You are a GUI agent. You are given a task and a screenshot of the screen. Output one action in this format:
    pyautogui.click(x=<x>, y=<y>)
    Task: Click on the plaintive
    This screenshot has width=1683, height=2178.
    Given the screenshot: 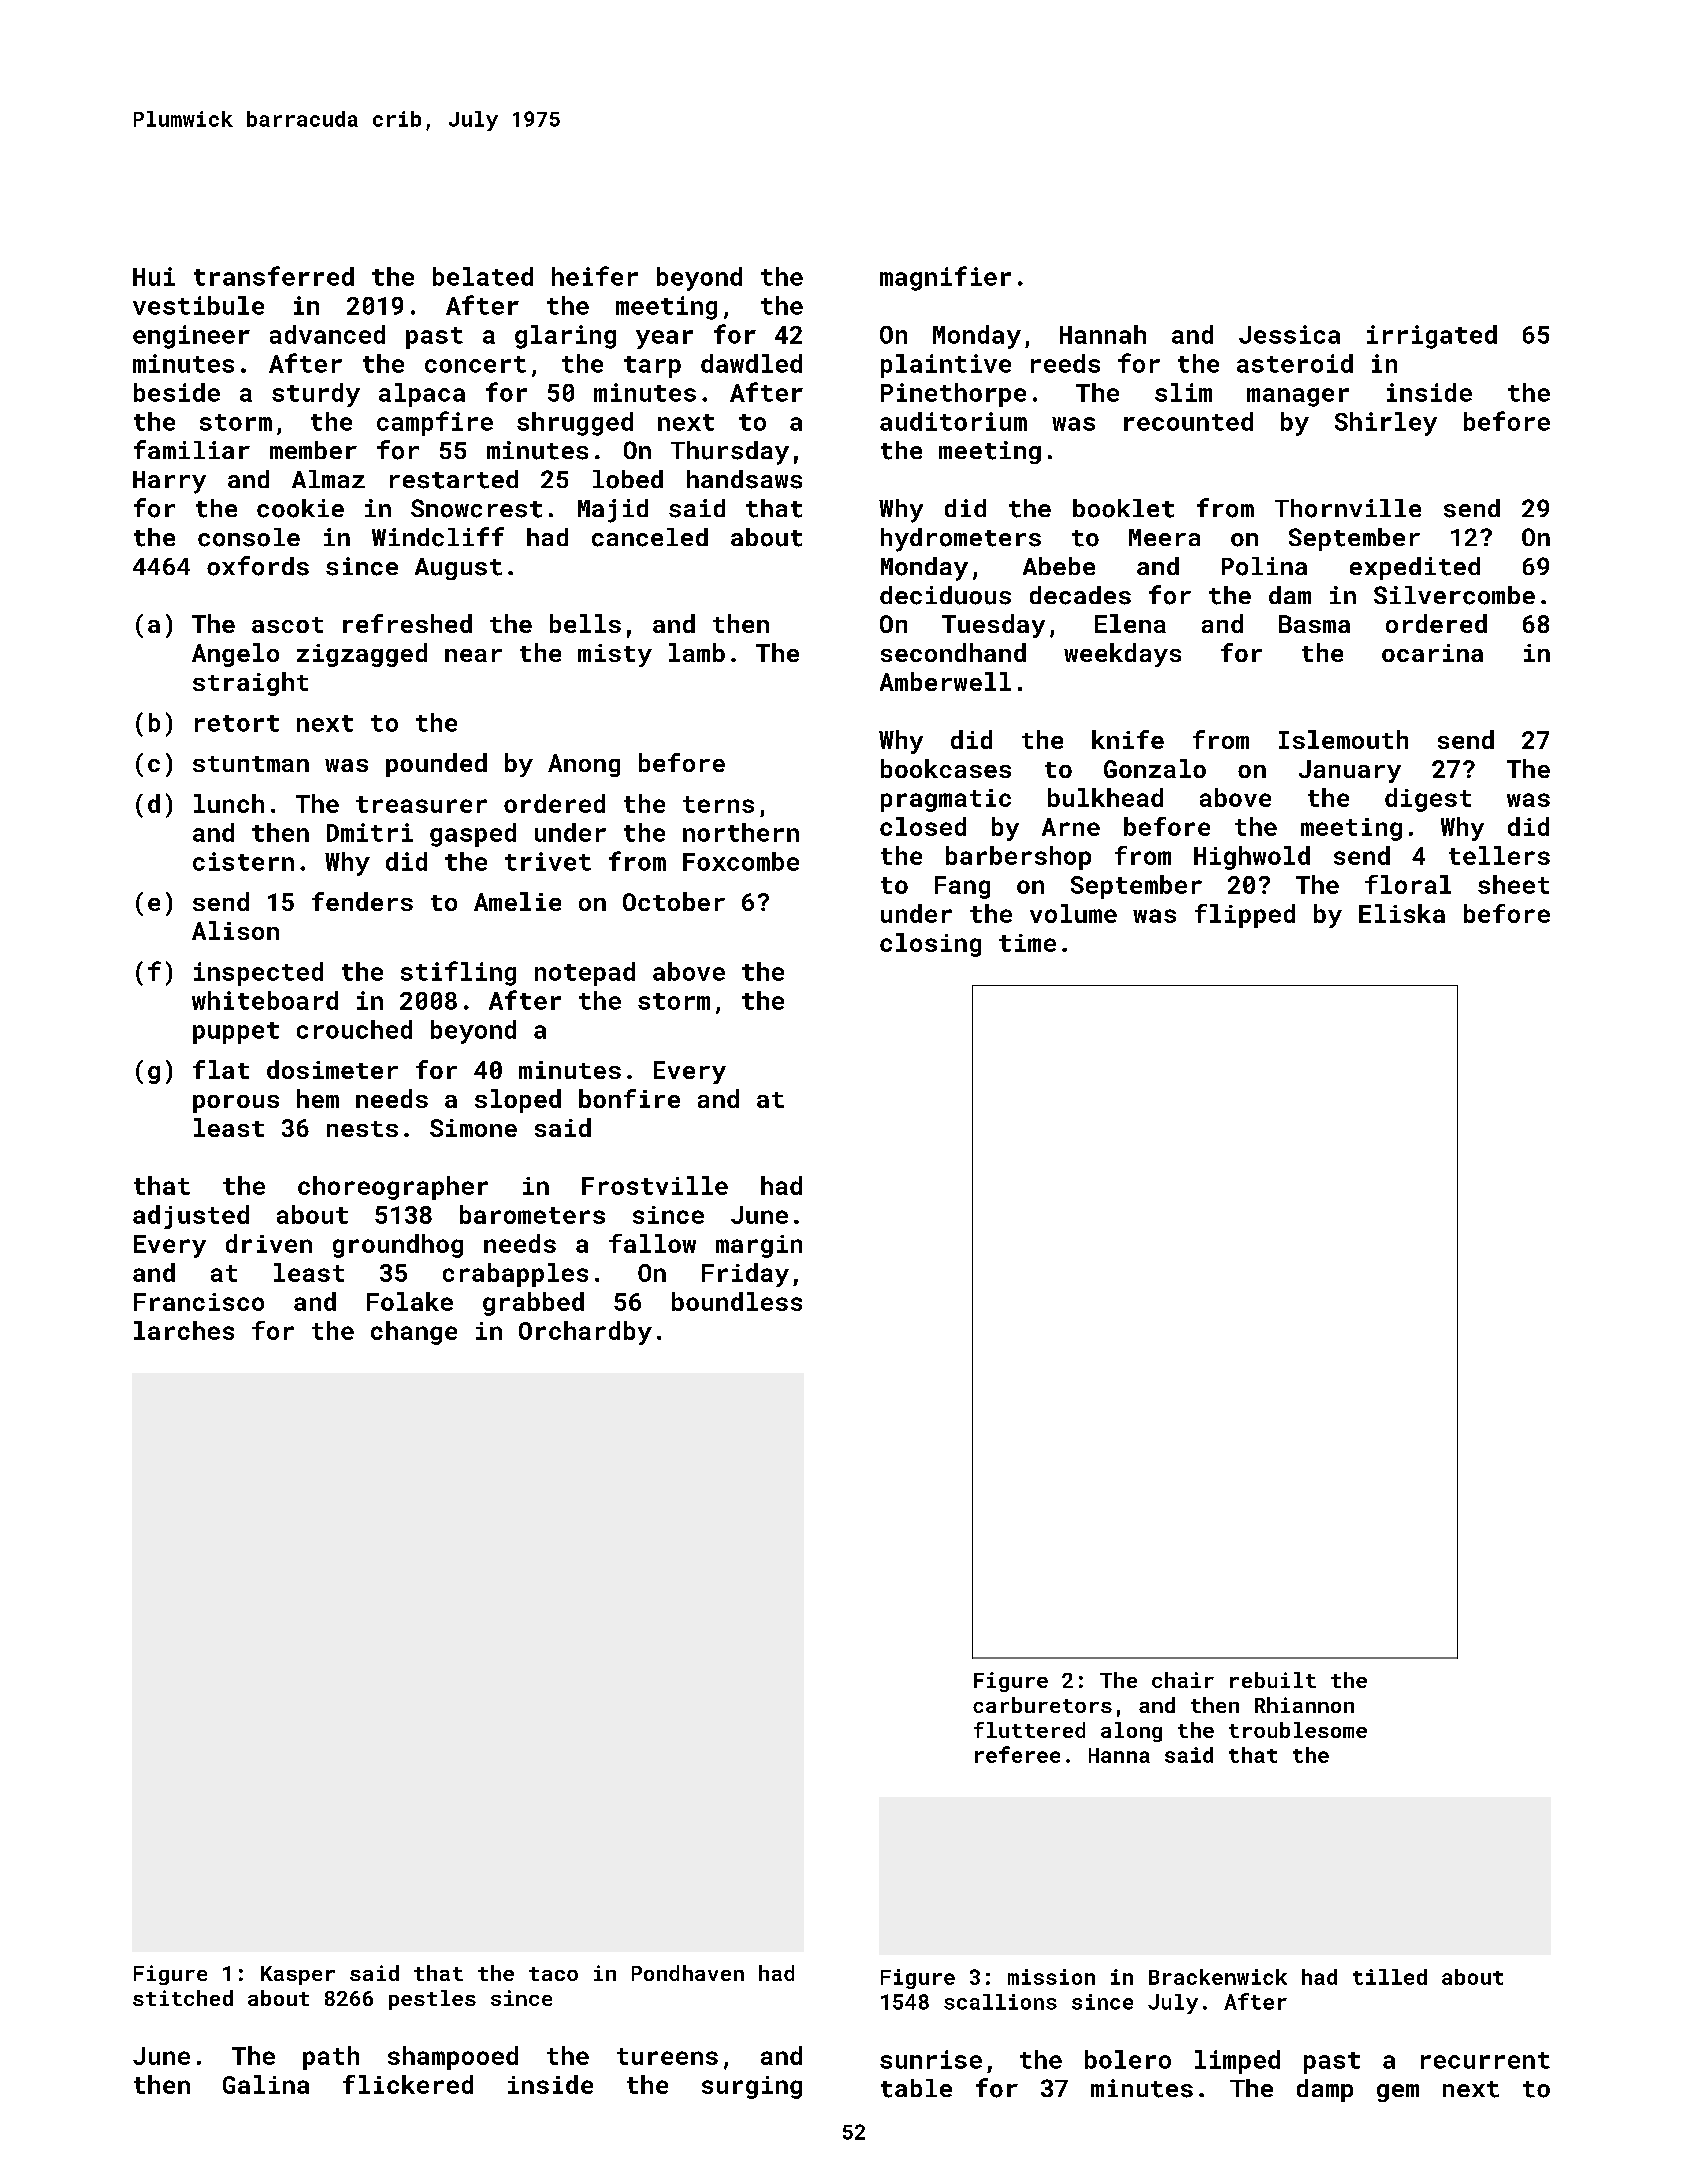 What is the action you would take?
    pyautogui.click(x=946, y=366)
